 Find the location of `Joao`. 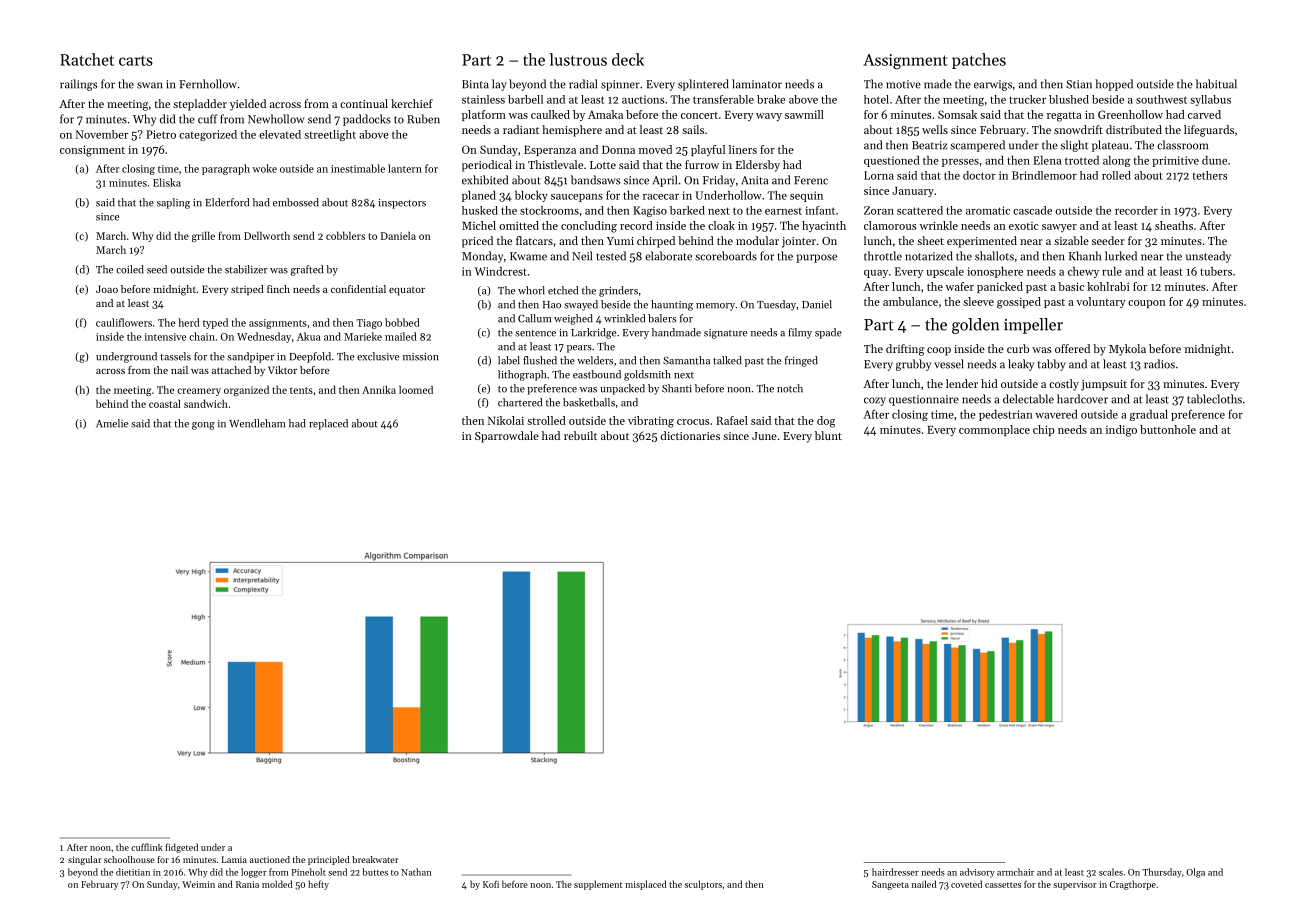

Joao is located at coordinates (107, 289).
